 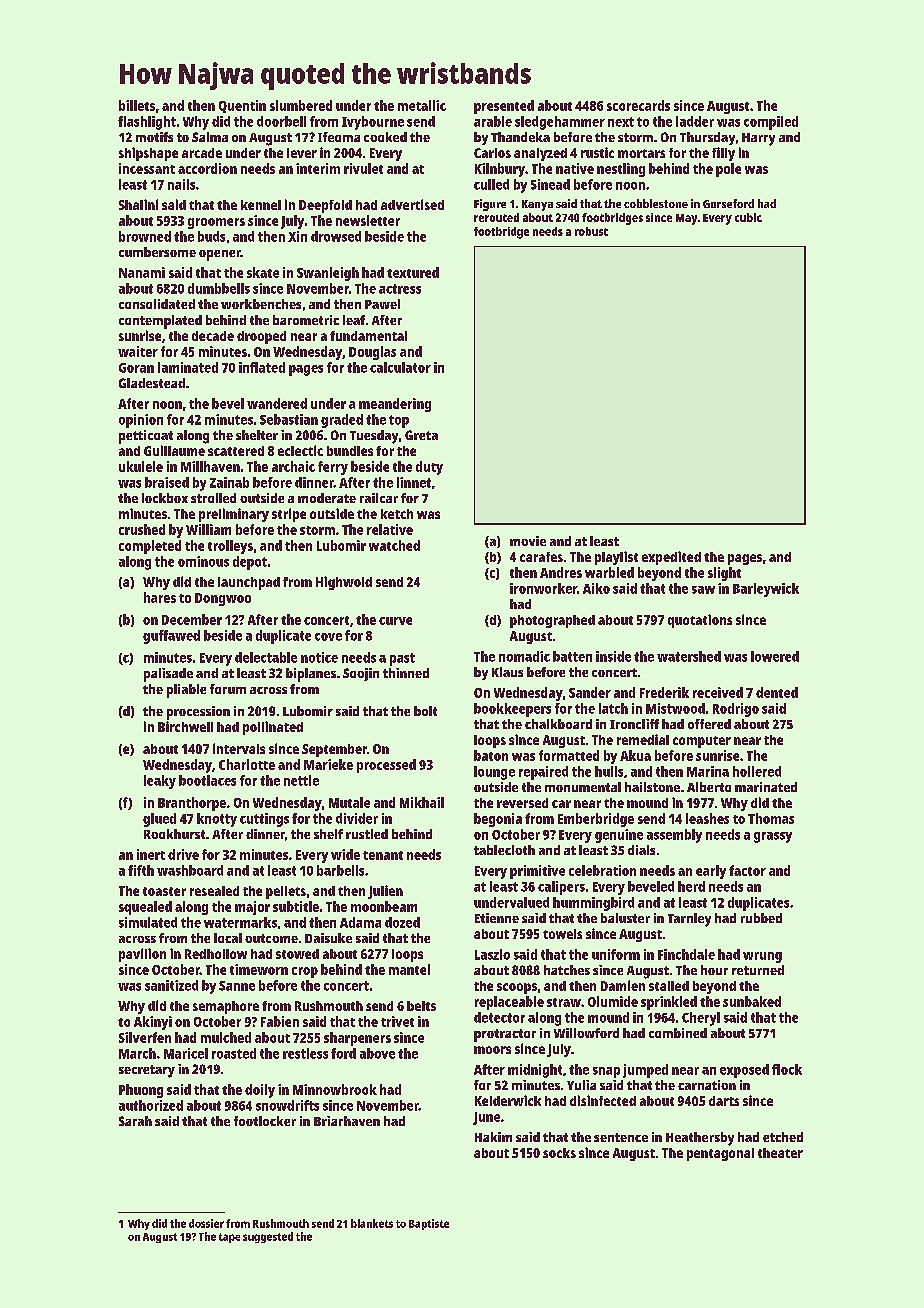 What do you see at coordinates (207, 168) in the screenshot?
I see `accordion` at bounding box center [207, 168].
